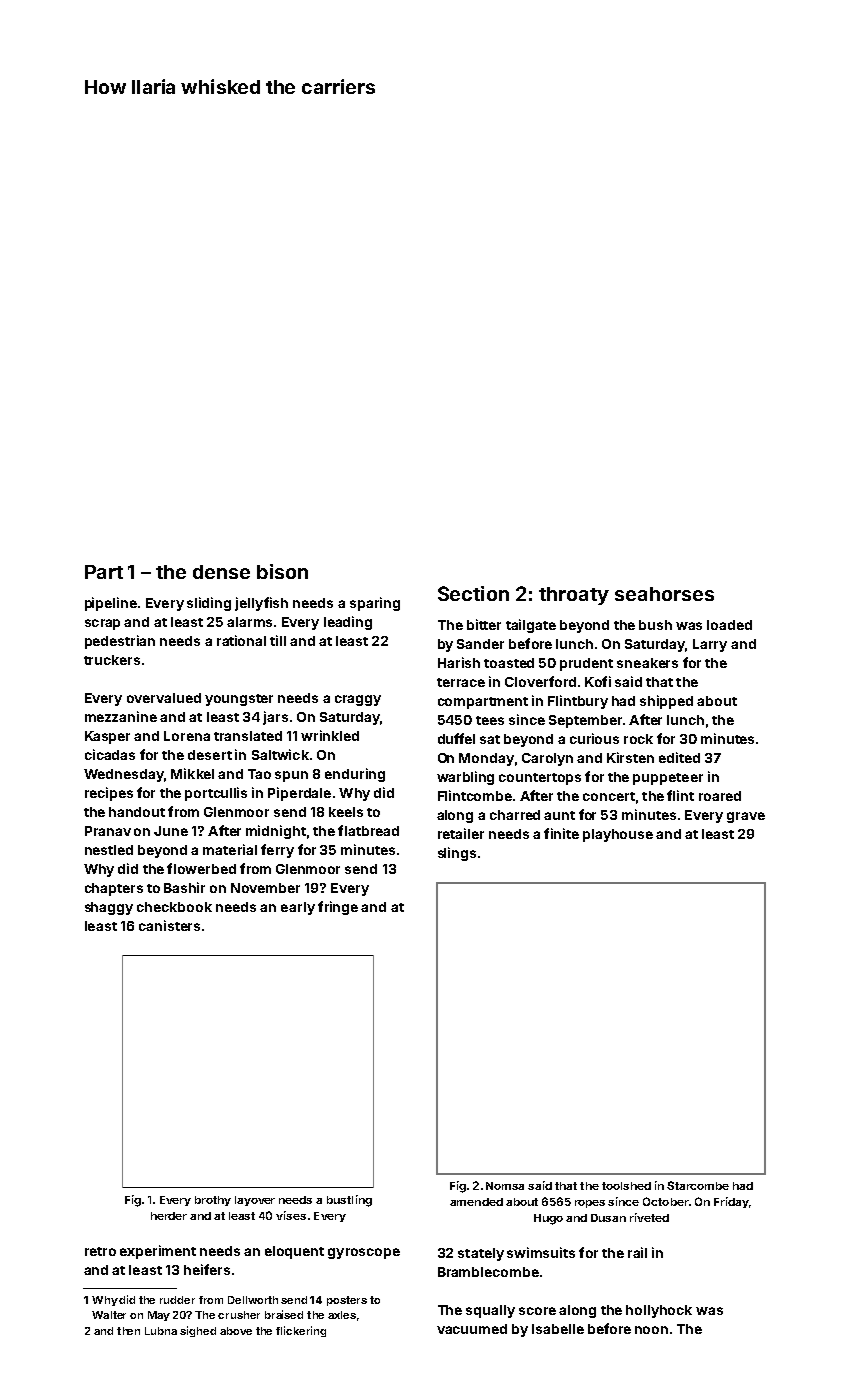 This screenshot has height=1400, width=849. I want to click on canisters, so click(169, 925).
